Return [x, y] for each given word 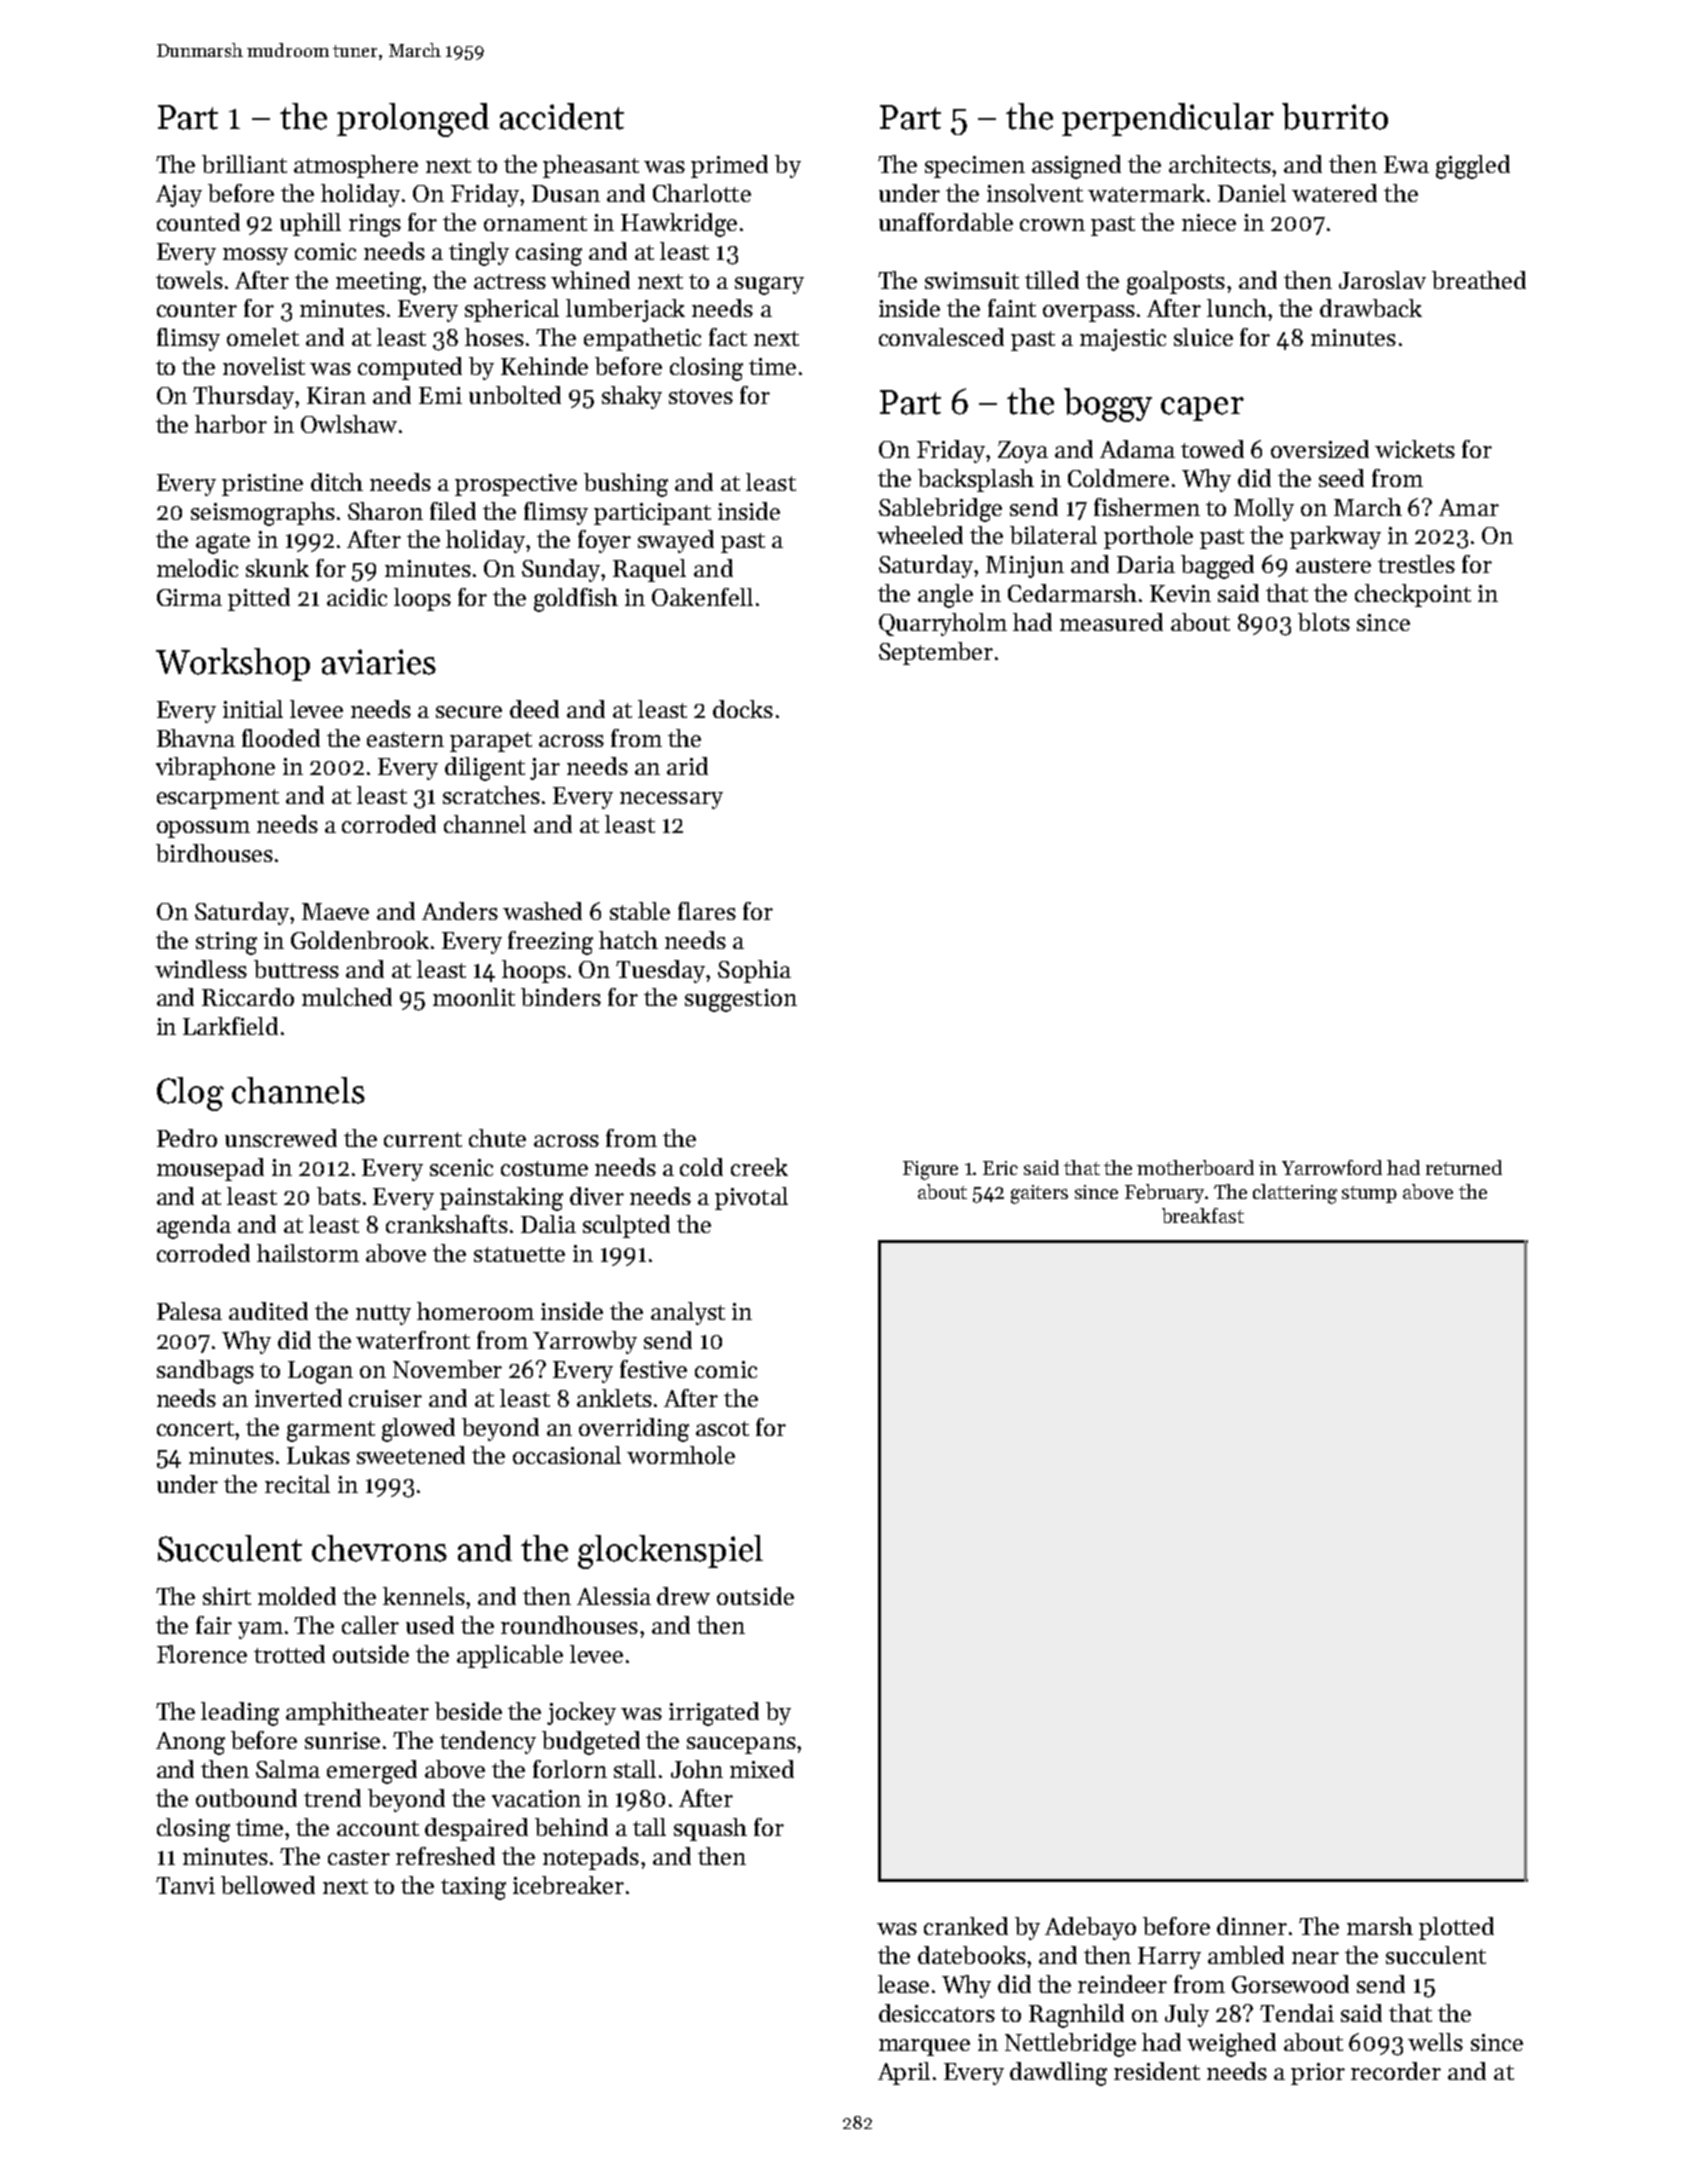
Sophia [754, 971]
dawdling [1058, 2074]
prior [1318, 2074]
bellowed [268, 1885]
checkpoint [1413, 595]
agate [223, 543]
